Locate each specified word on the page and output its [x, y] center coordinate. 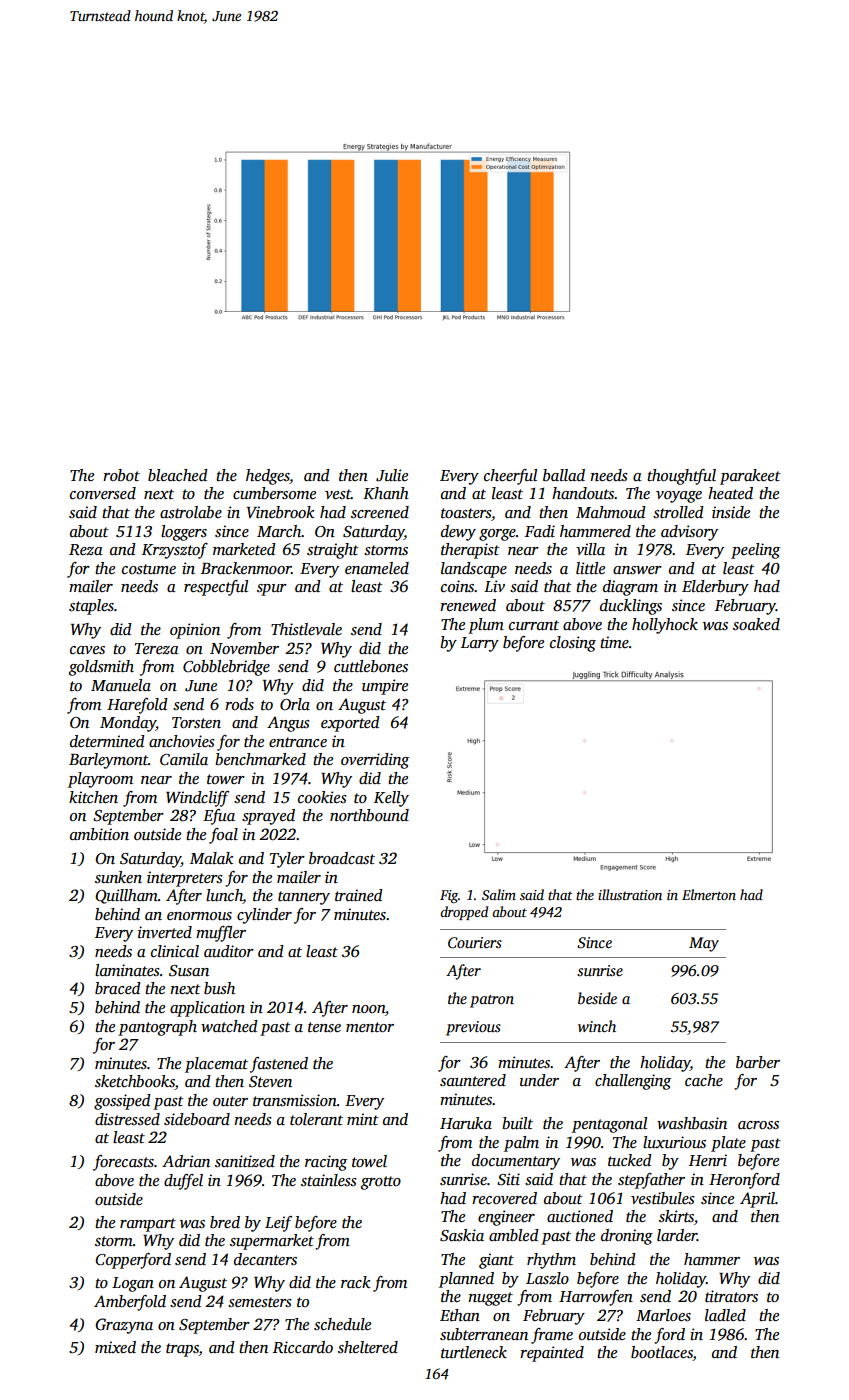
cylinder [264, 916]
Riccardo [303, 1347]
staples [91, 607]
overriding [375, 761]
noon [368, 1009]
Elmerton [709, 894]
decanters [265, 1259]
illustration [630, 894]
